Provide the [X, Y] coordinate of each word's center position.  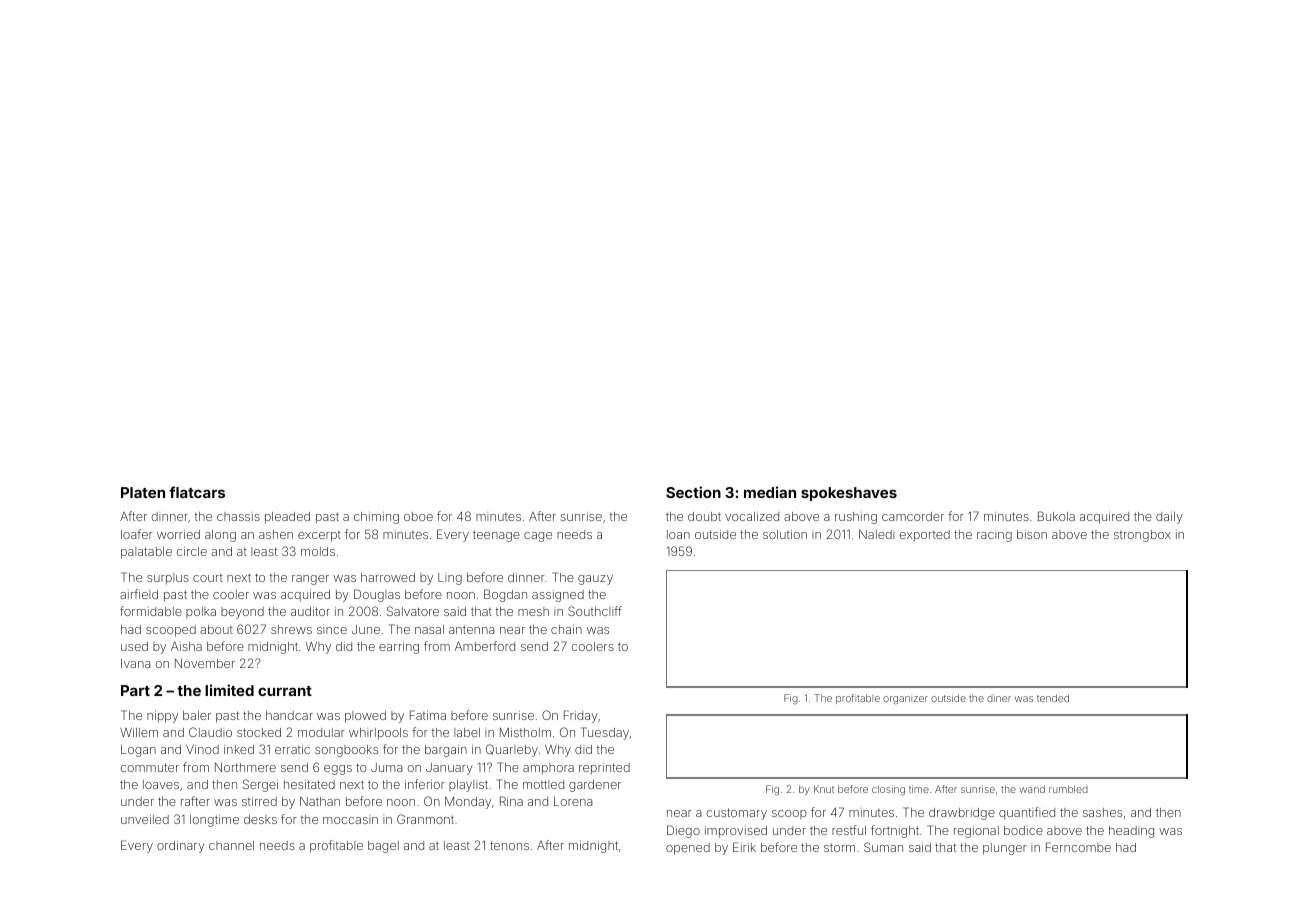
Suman [883, 847]
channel [231, 845]
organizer [905, 700]
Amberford [485, 646]
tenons [509, 845]
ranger [310, 580]
